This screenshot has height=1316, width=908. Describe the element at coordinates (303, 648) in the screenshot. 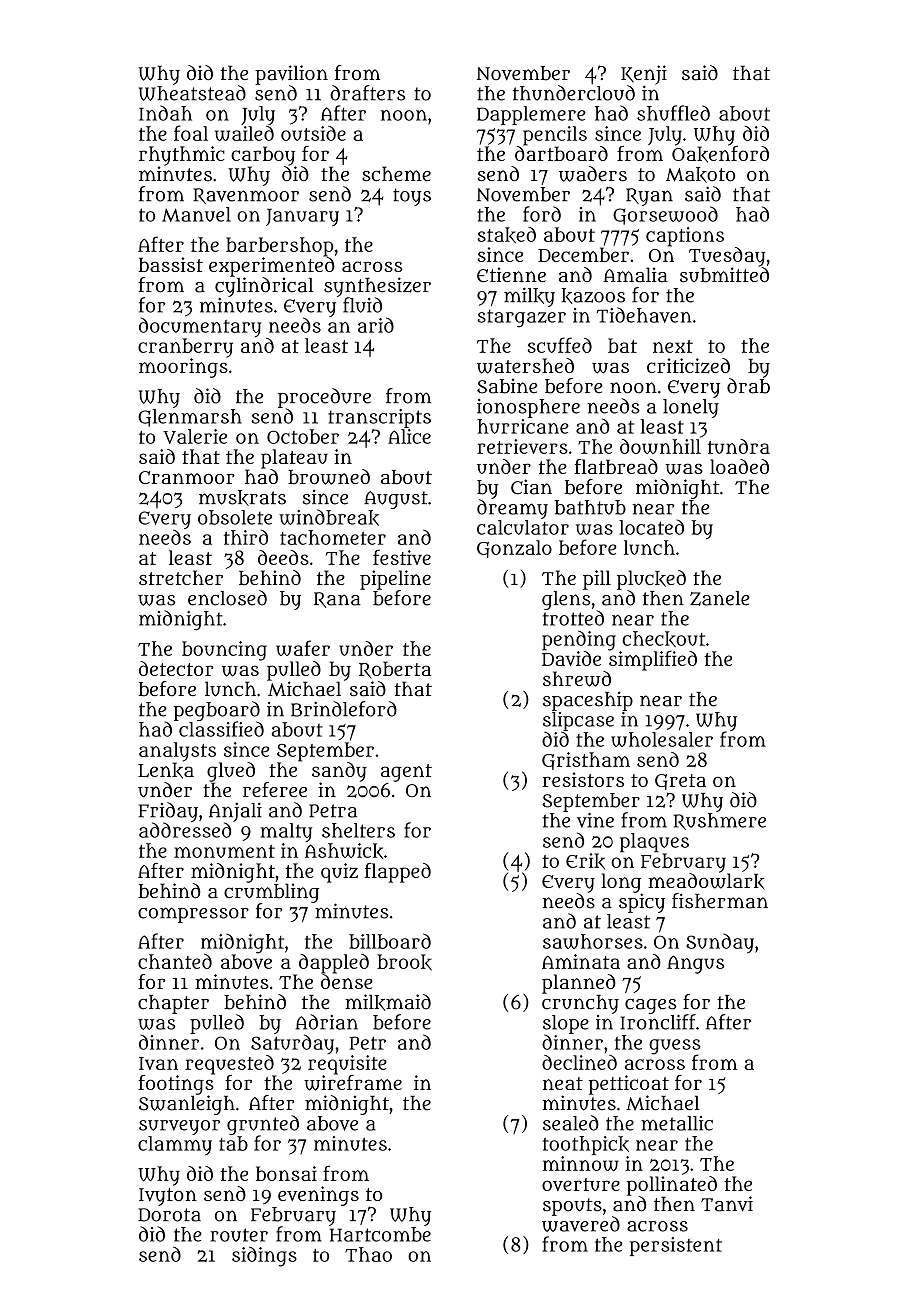

I see `wafer` at that location.
